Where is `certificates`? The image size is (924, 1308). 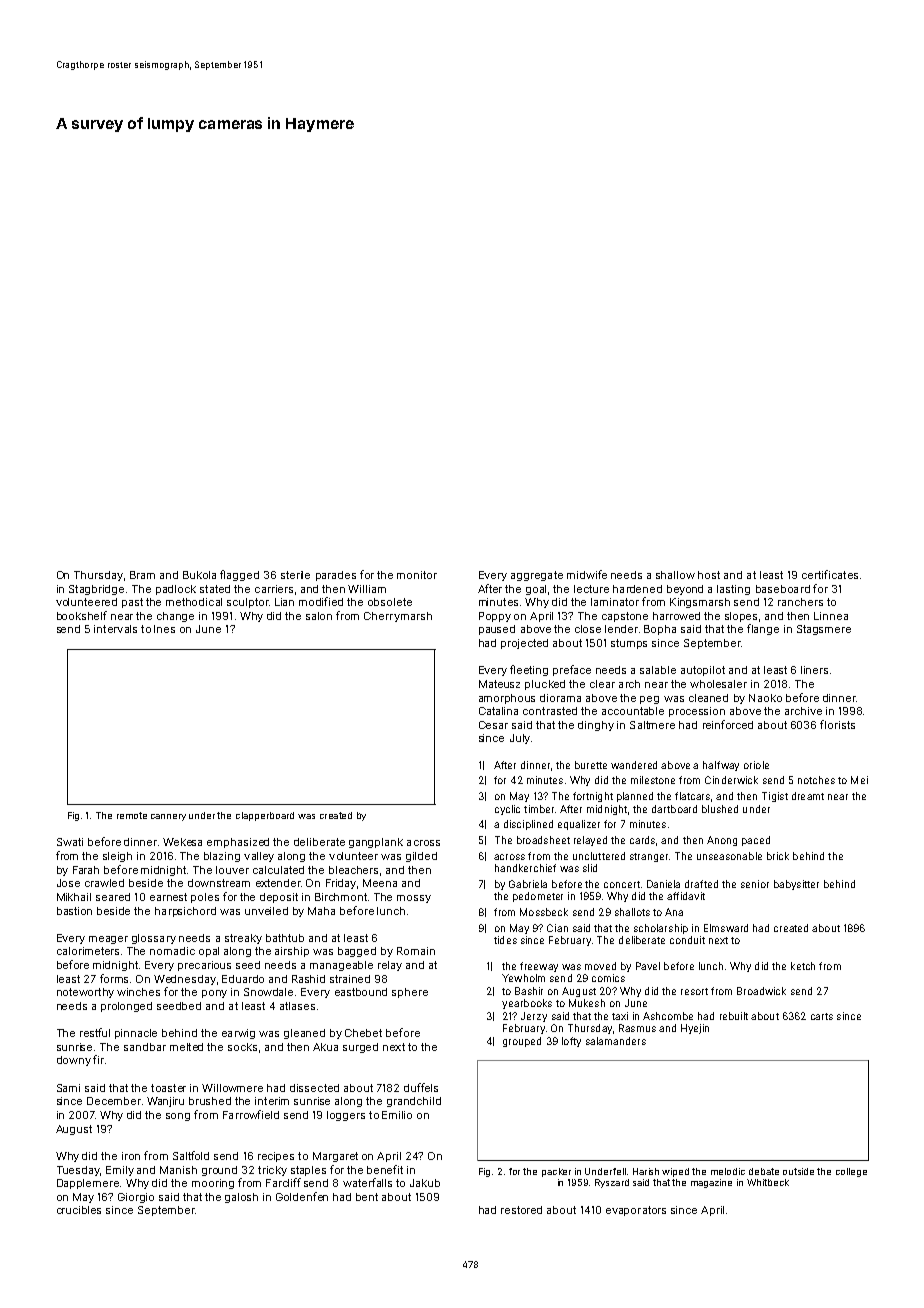 certificates is located at coordinates (830, 574).
